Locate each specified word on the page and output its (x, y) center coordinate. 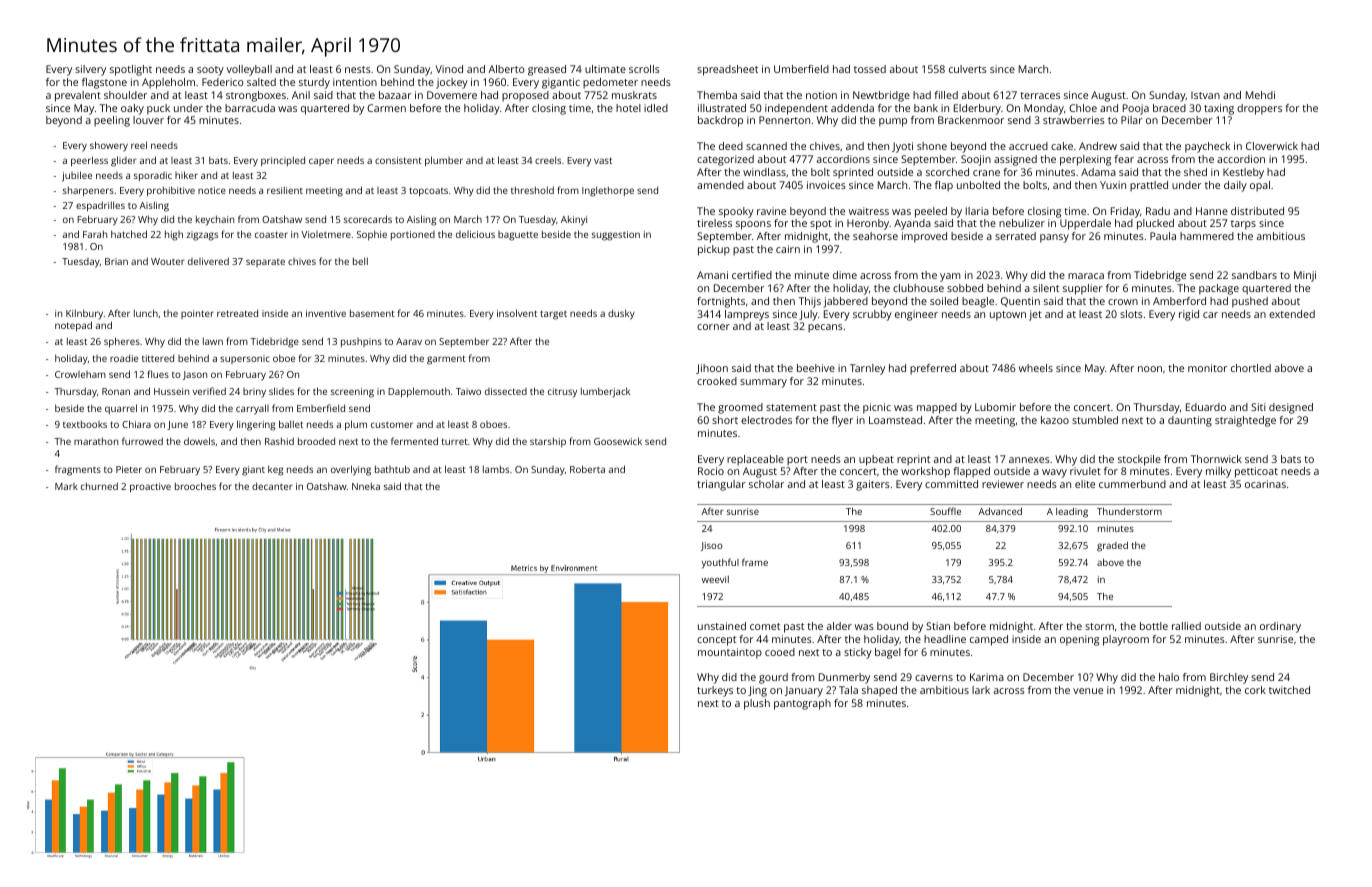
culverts (968, 69)
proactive (150, 488)
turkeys (715, 691)
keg (275, 470)
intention (355, 82)
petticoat (1256, 472)
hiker (186, 175)
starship (548, 442)
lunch (146, 313)
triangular (721, 485)
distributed (1257, 211)
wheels (1036, 368)
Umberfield (801, 69)
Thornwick (1216, 459)
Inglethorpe (608, 191)
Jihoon (712, 369)
